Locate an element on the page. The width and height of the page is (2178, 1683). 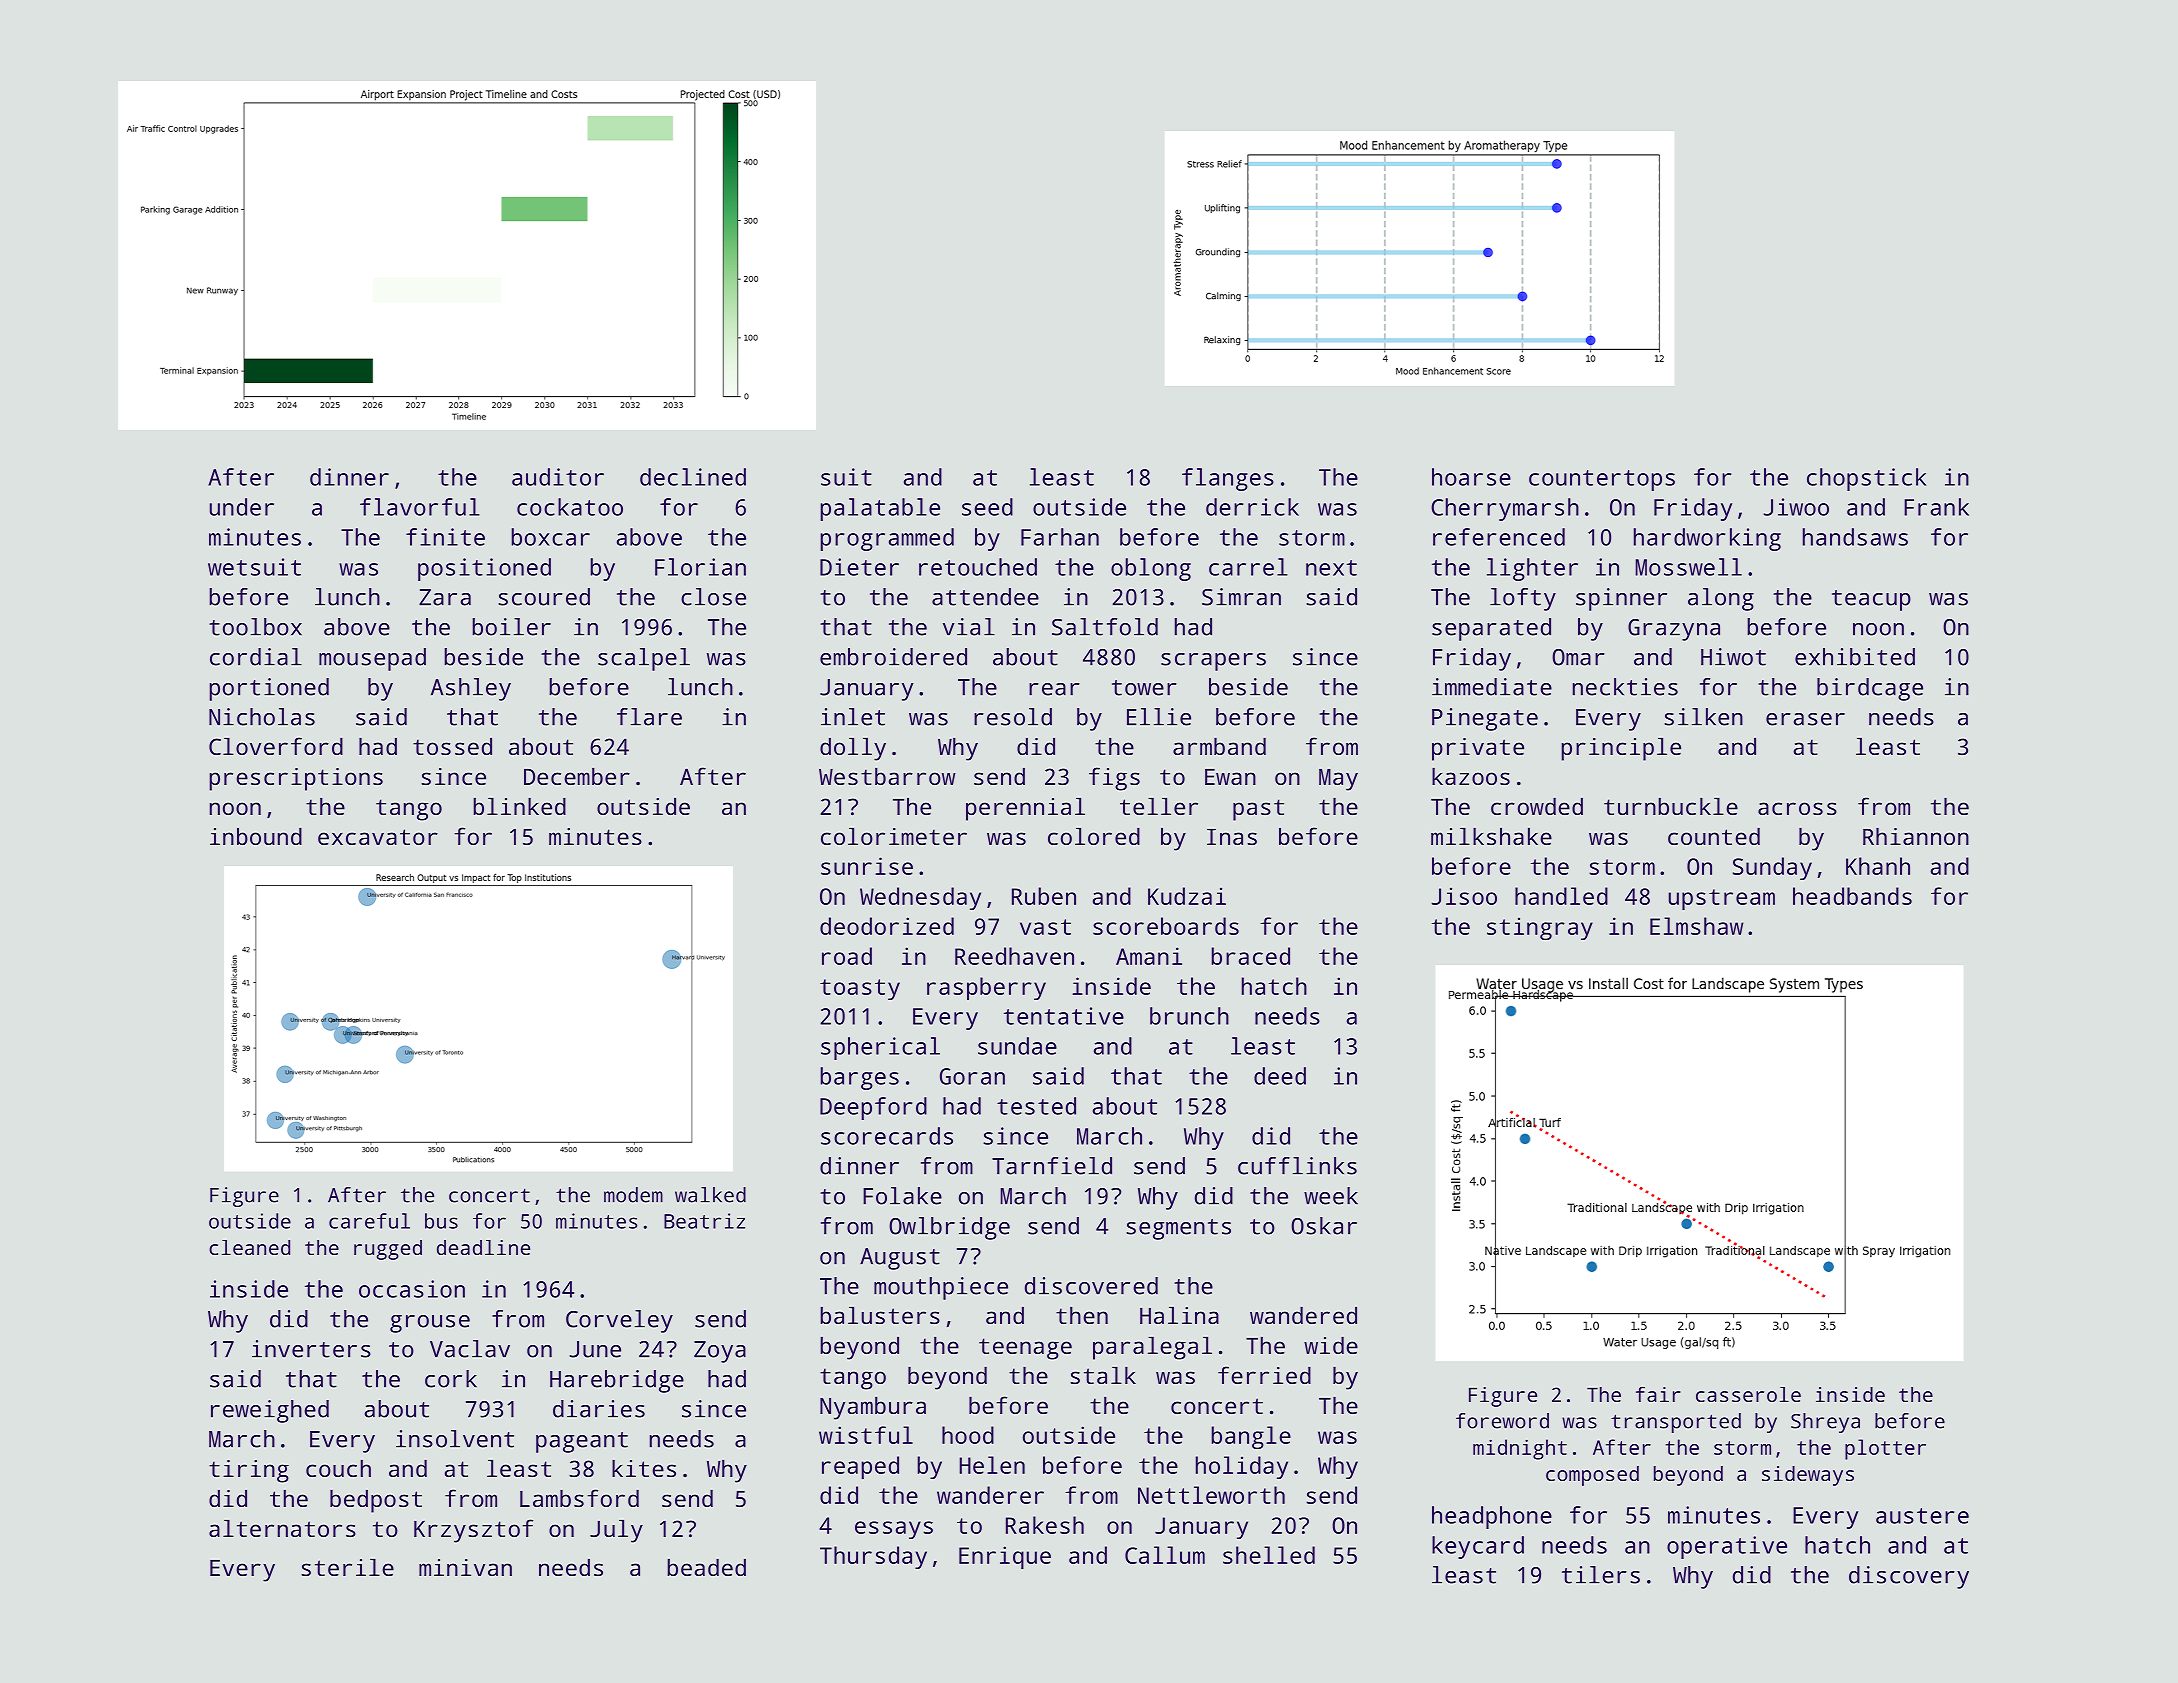
countertops is located at coordinates (1602, 480).
